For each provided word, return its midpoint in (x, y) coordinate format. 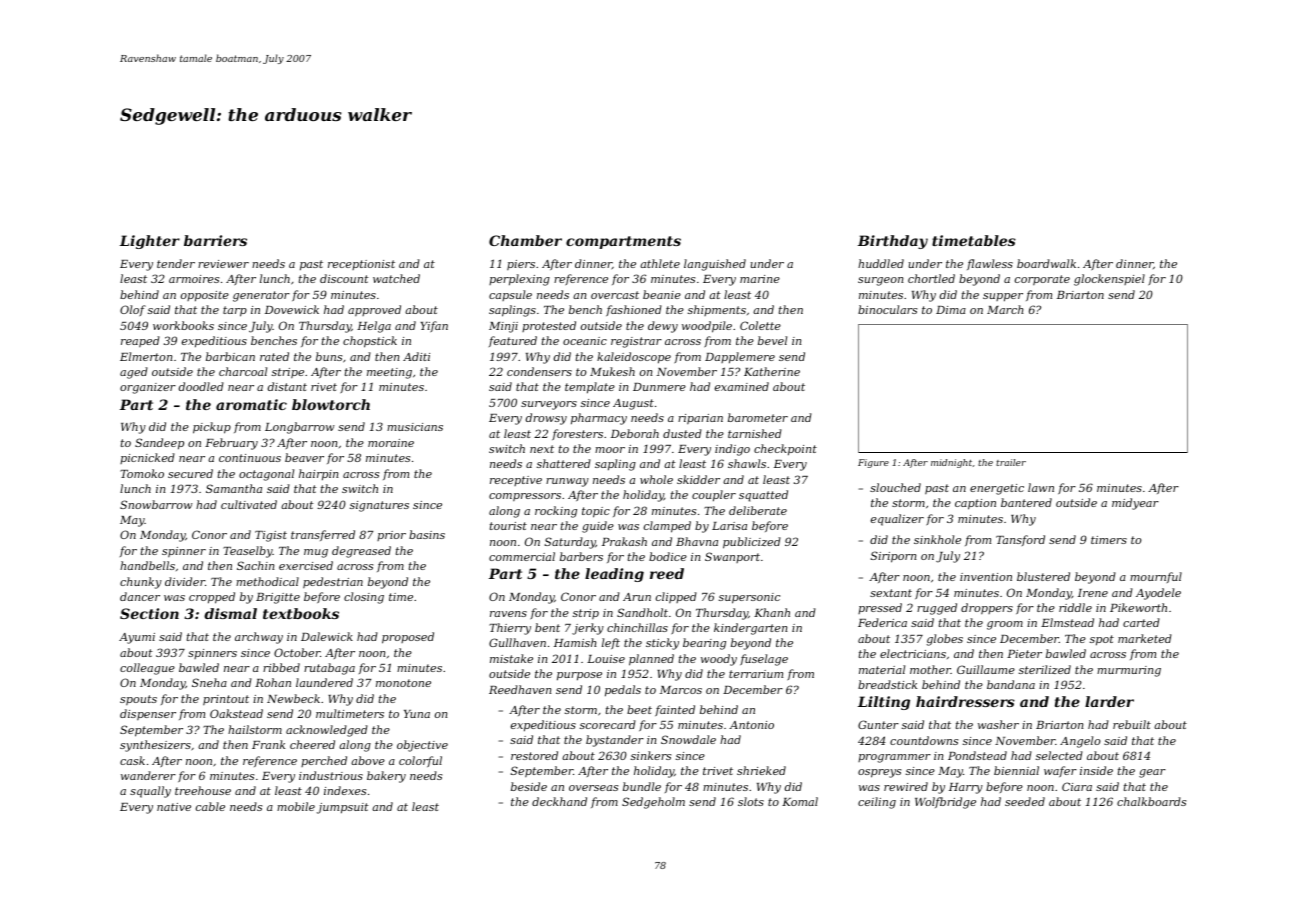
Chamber (525, 240)
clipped (676, 597)
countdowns (924, 740)
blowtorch (331, 404)
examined (742, 386)
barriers (215, 240)
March (1005, 309)
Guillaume (986, 669)
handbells (147, 565)
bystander (615, 741)
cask (132, 760)
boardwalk (1046, 263)
